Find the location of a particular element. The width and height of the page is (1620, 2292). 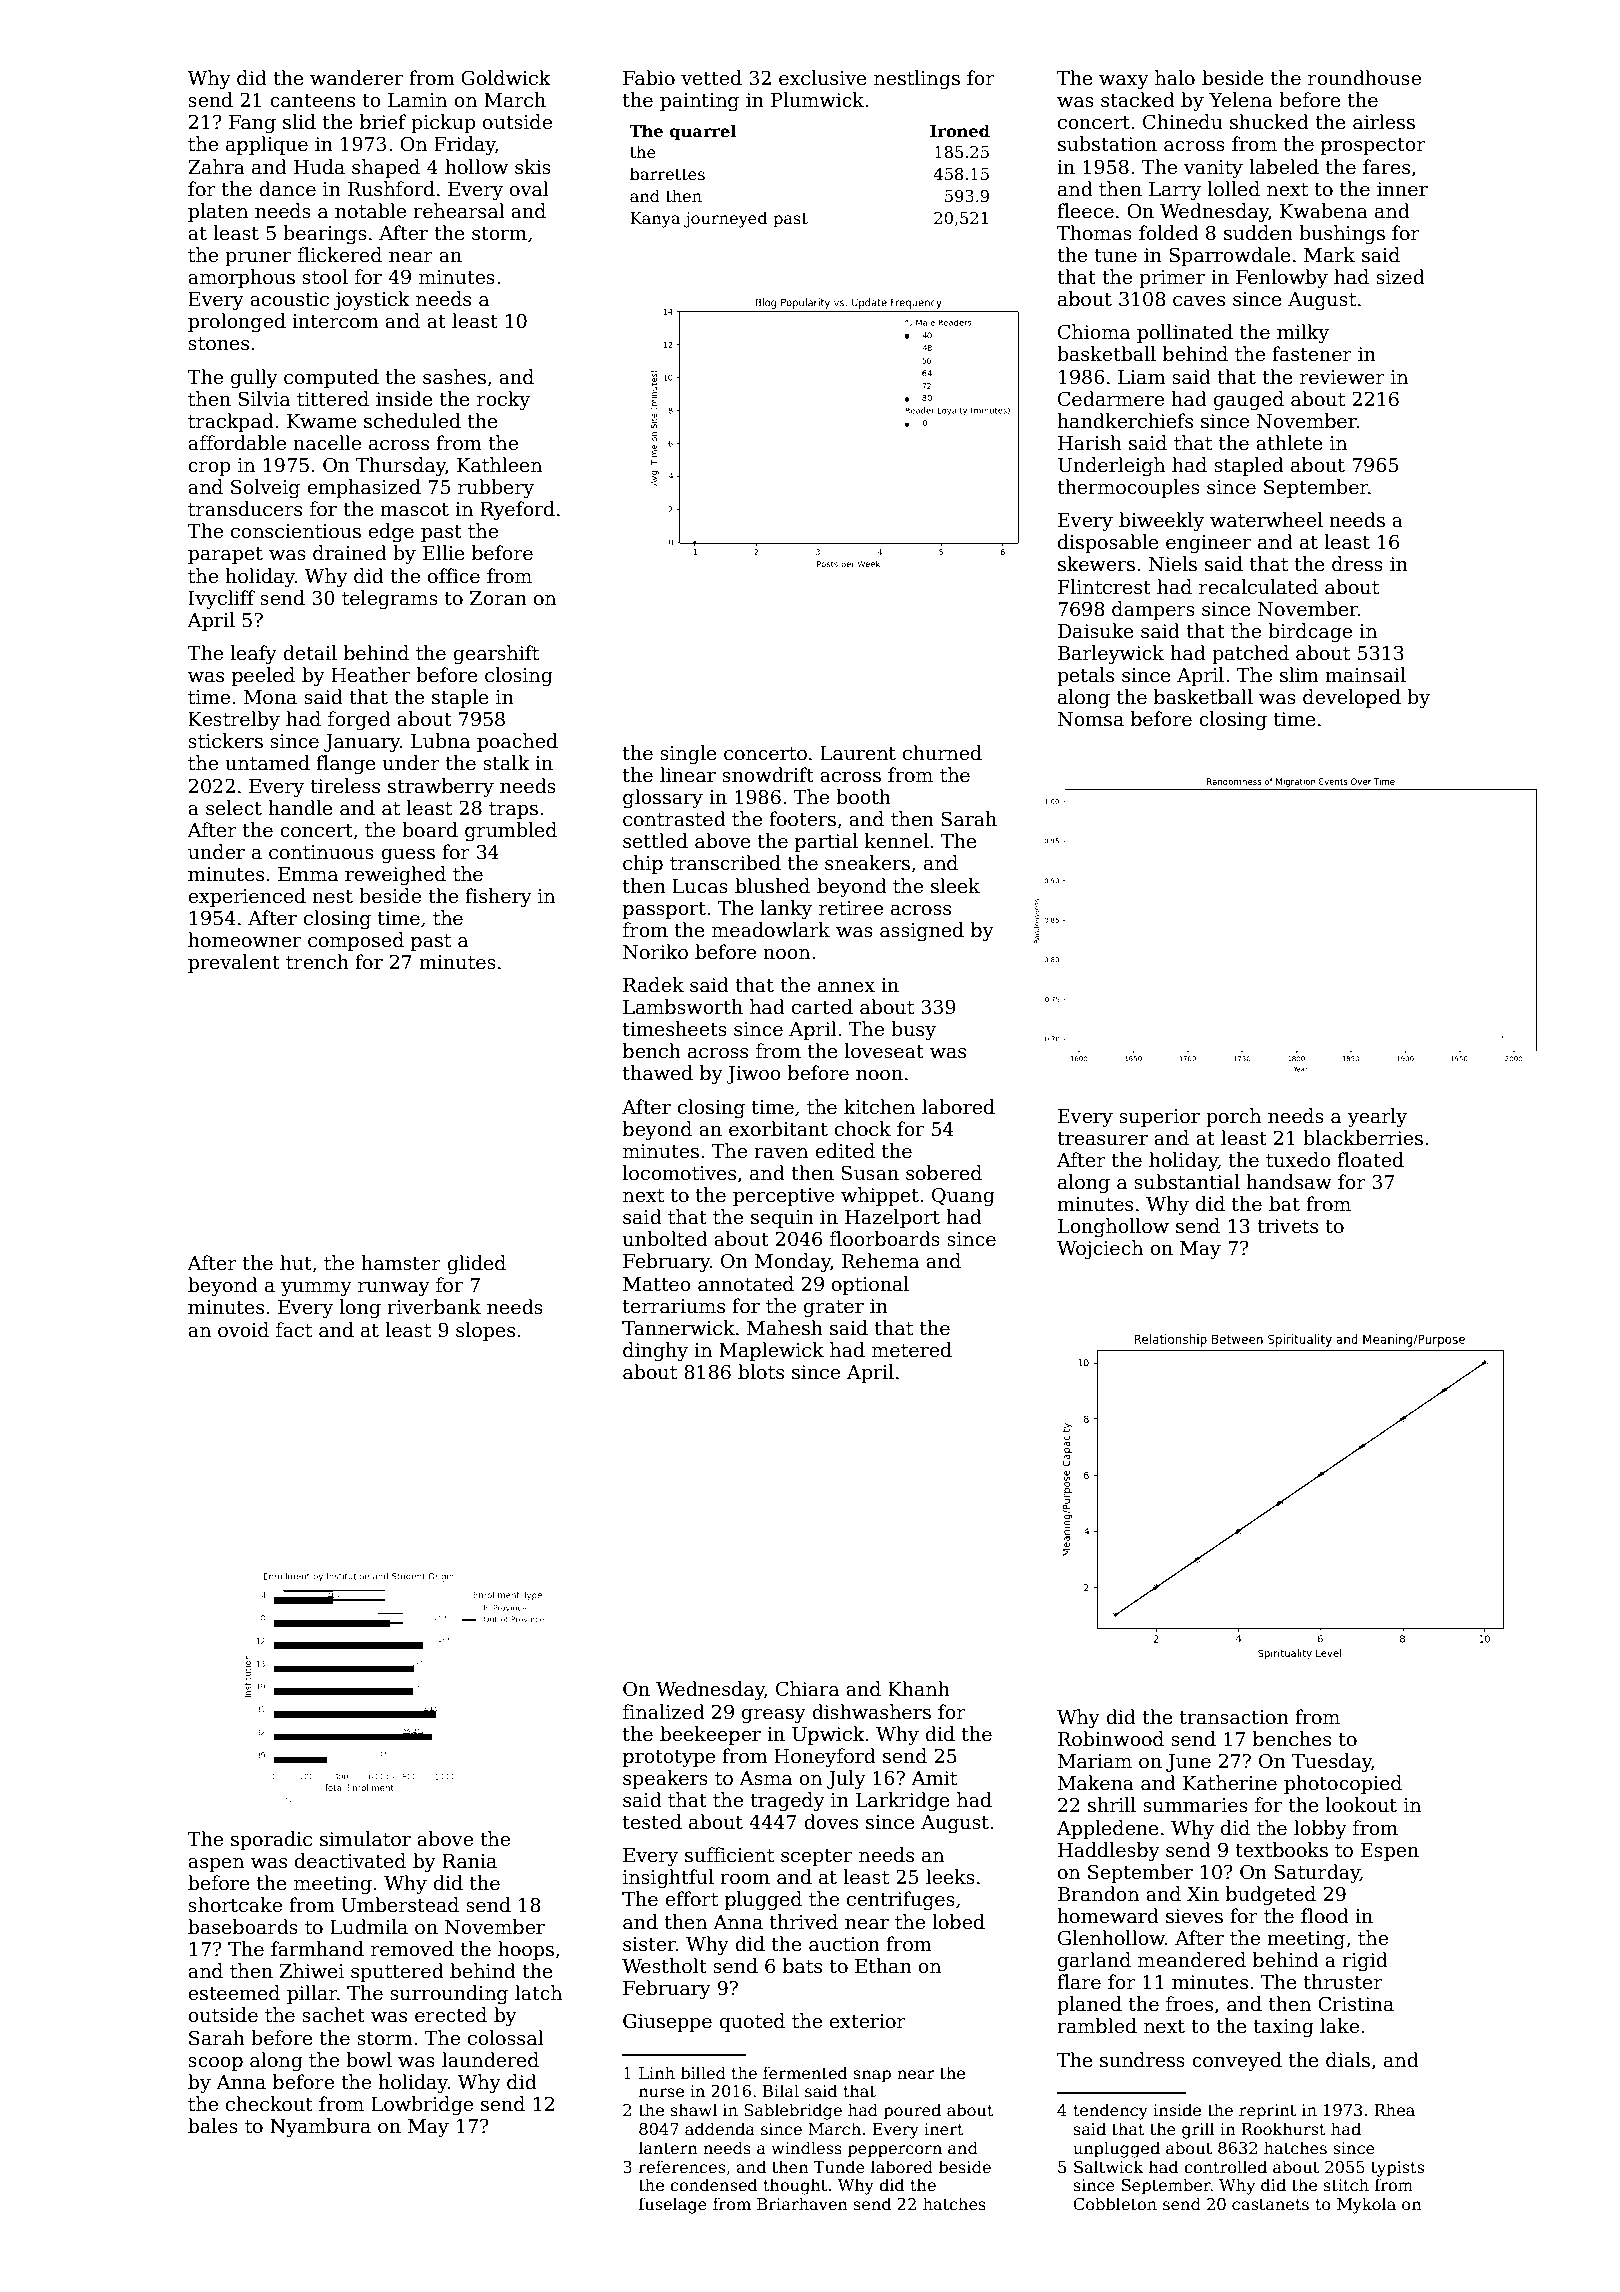

bales is located at coordinates (213, 2126).
